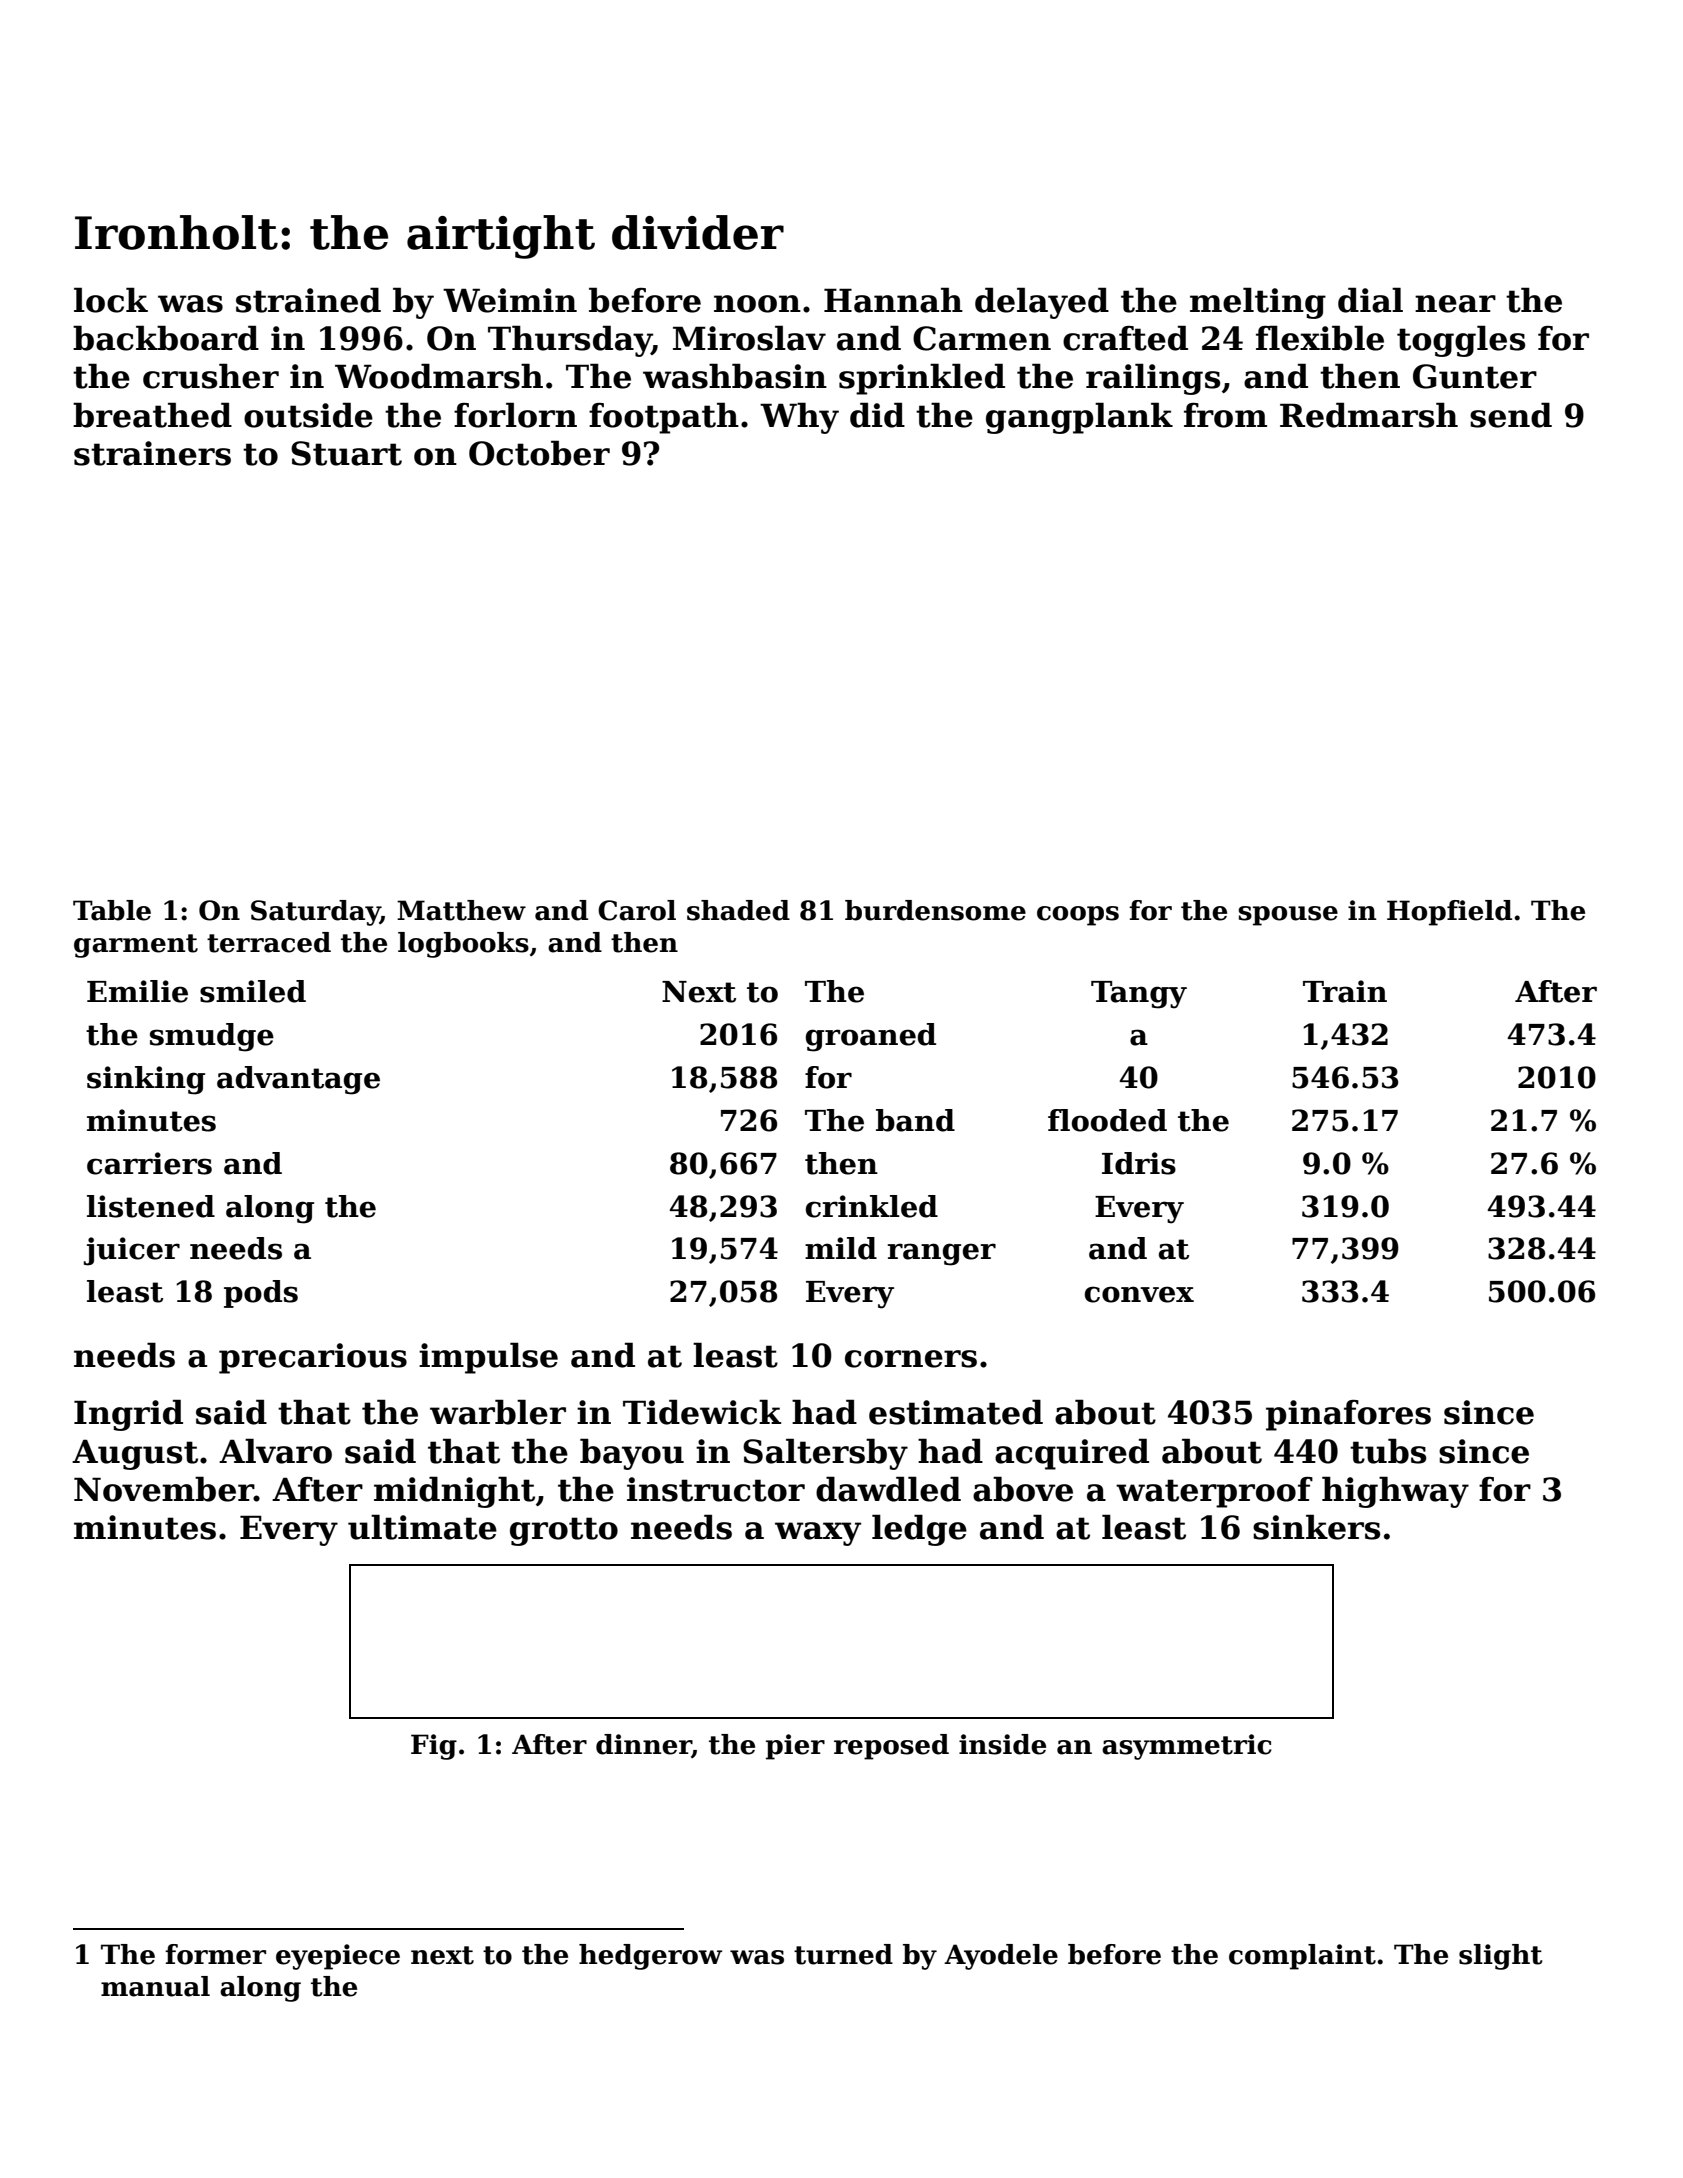  Describe the element at coordinates (111, 300) in the screenshot. I see `lock` at that location.
